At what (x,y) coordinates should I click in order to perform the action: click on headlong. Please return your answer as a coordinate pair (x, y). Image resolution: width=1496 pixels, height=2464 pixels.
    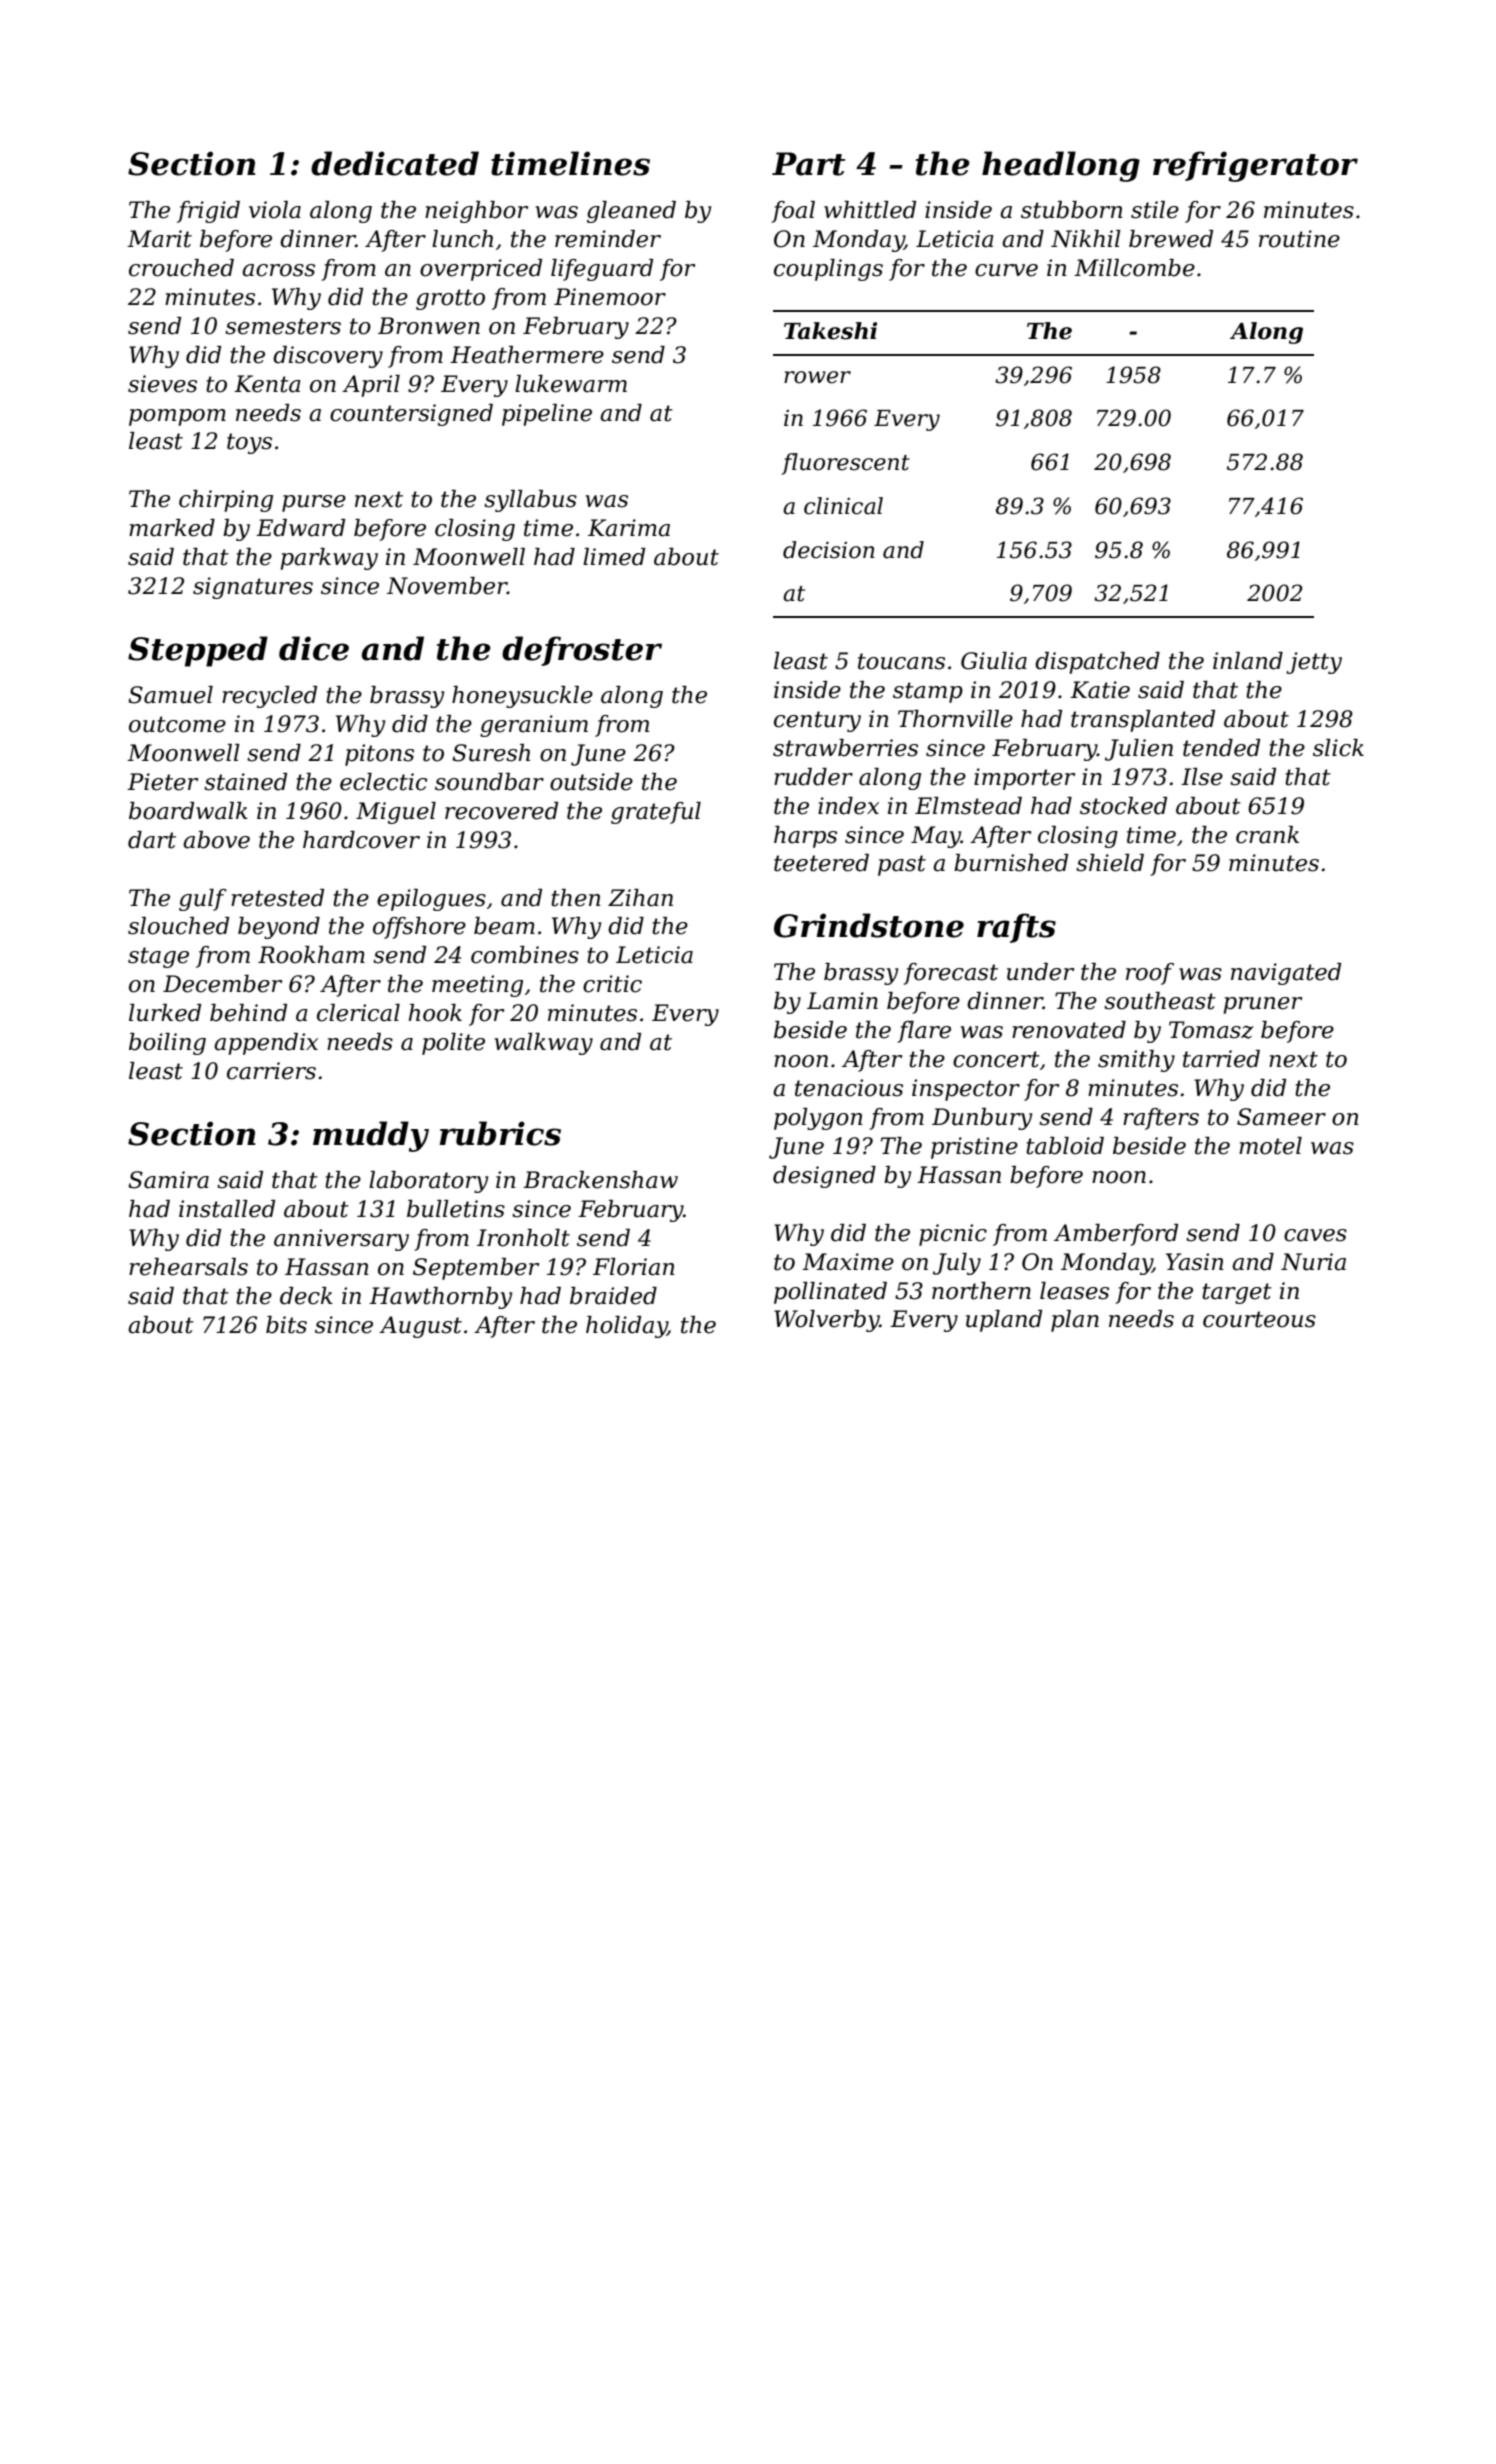
    Looking at the image, I should click on (1061, 166).
